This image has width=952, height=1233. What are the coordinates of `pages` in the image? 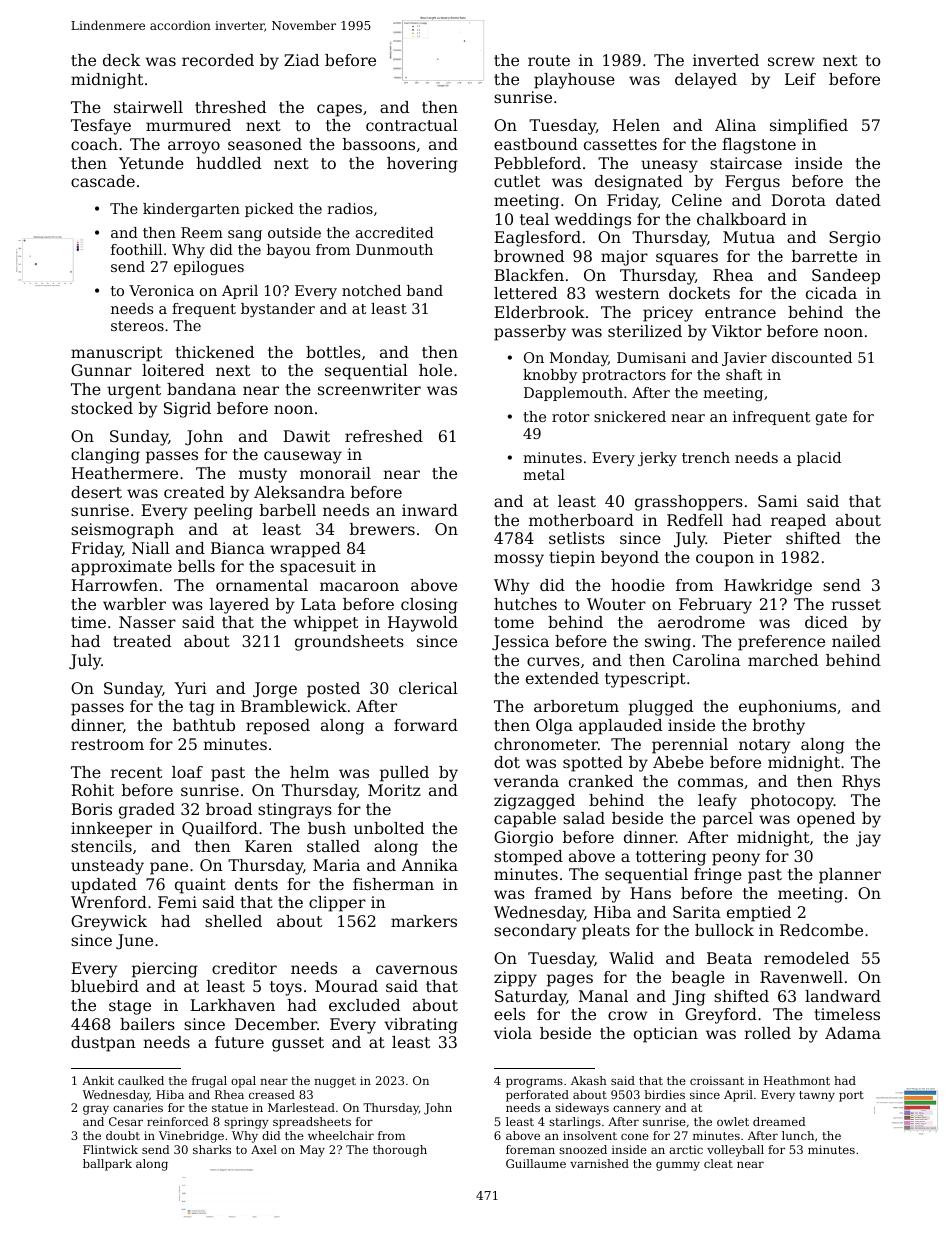 It's located at (570, 980).
